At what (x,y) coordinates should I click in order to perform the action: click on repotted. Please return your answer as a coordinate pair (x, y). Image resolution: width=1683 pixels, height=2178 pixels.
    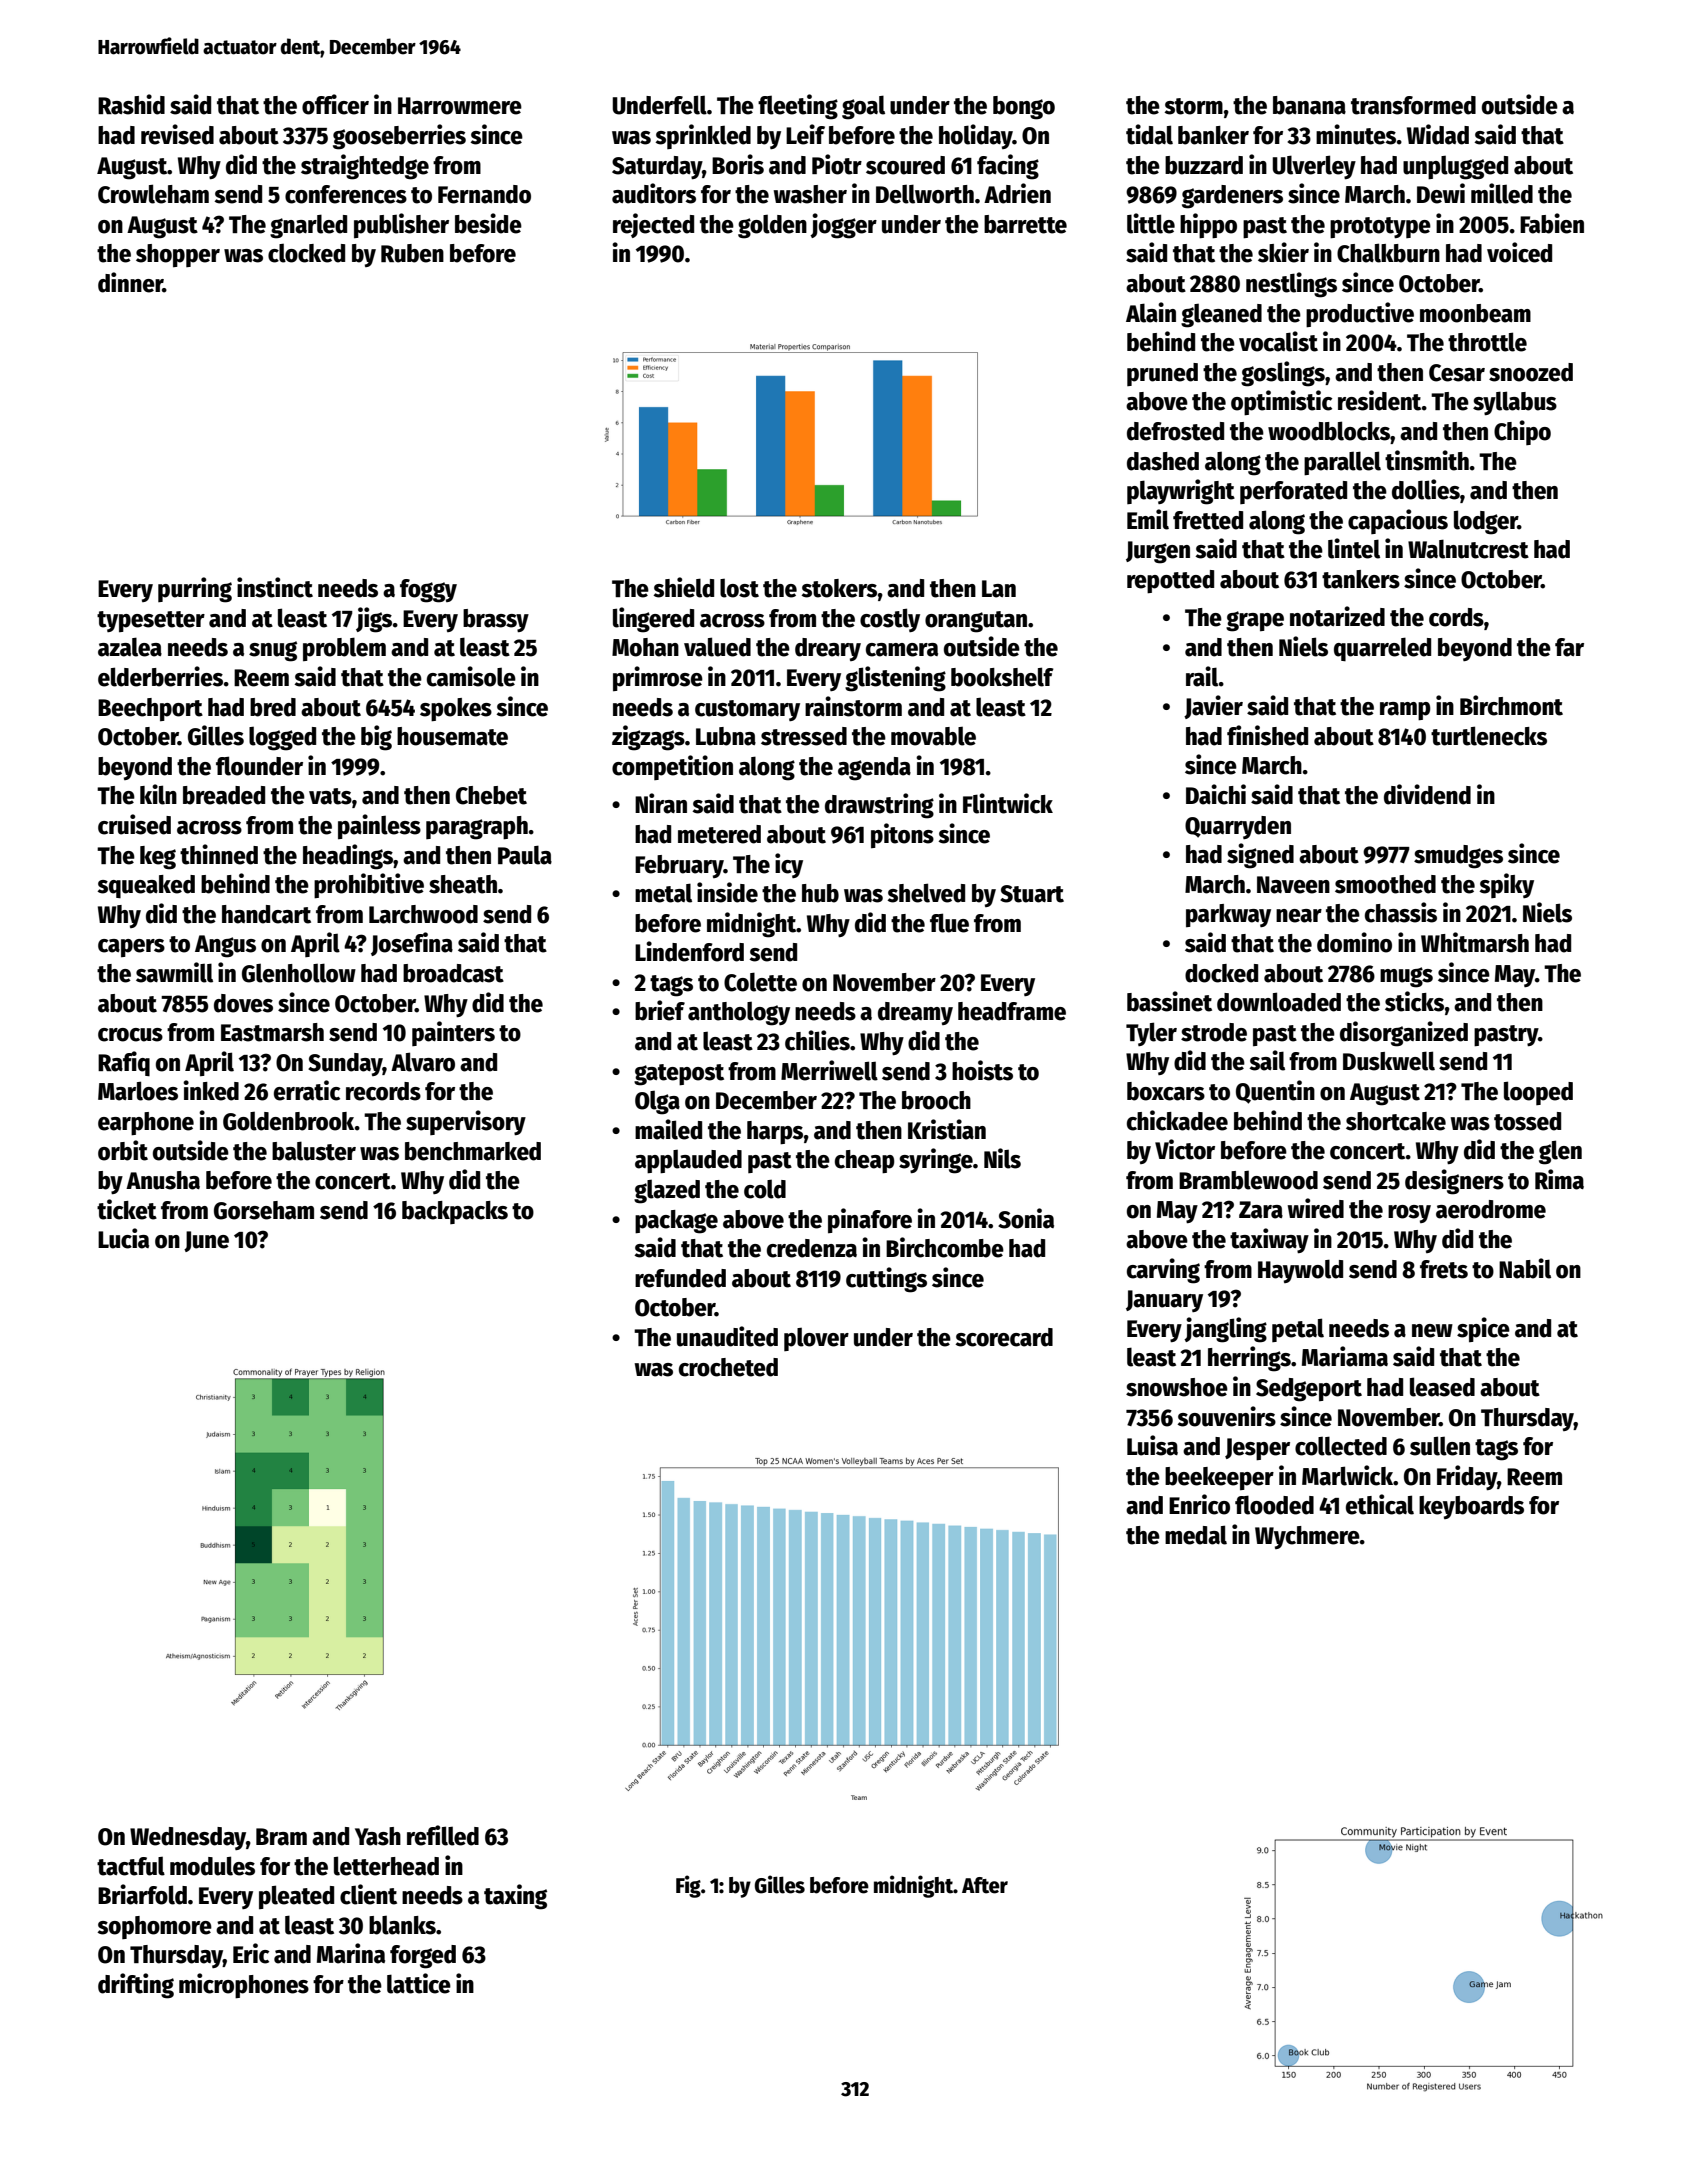
    Looking at the image, I should click on (1170, 582).
